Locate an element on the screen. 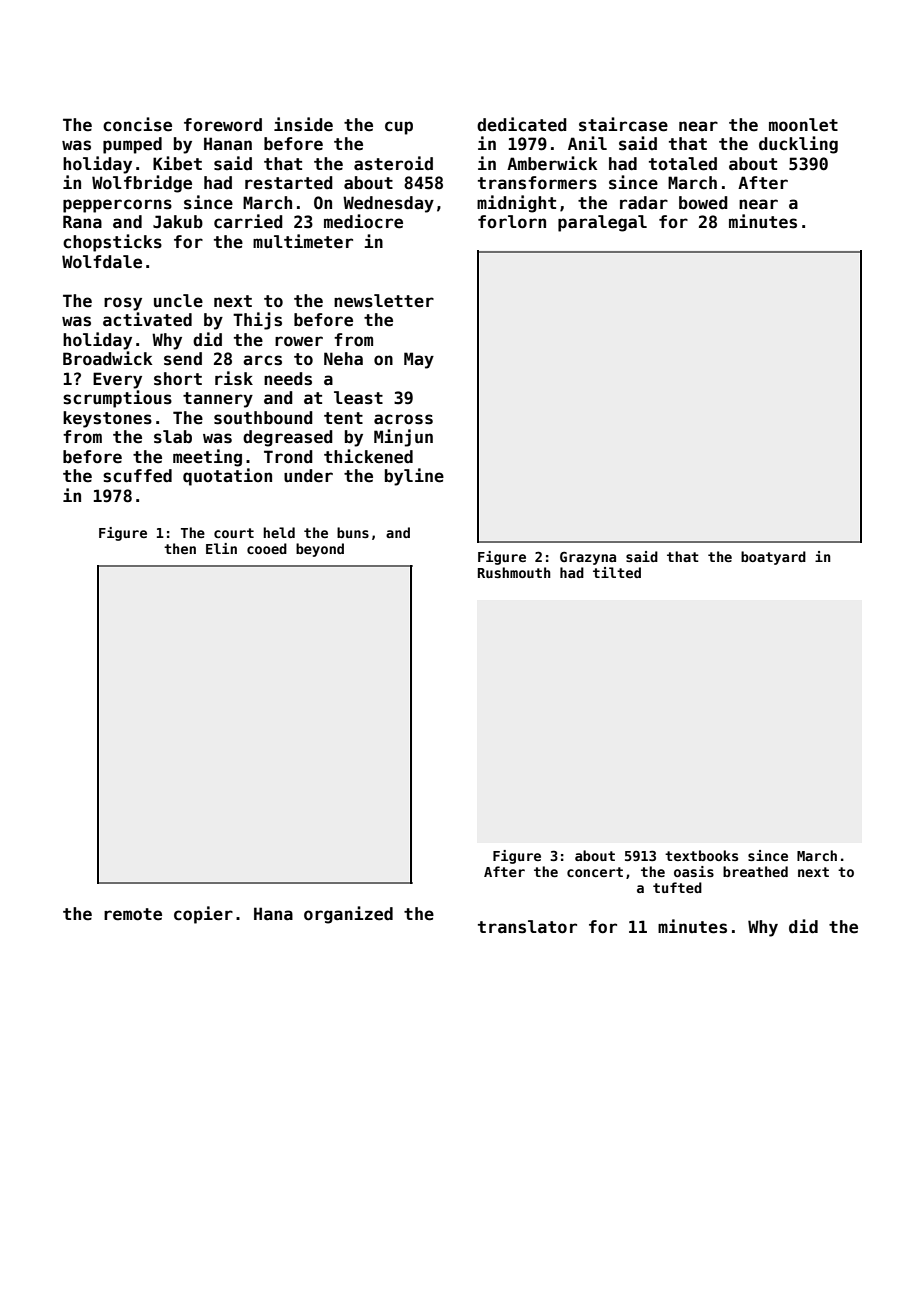  radar is located at coordinates (644, 203).
